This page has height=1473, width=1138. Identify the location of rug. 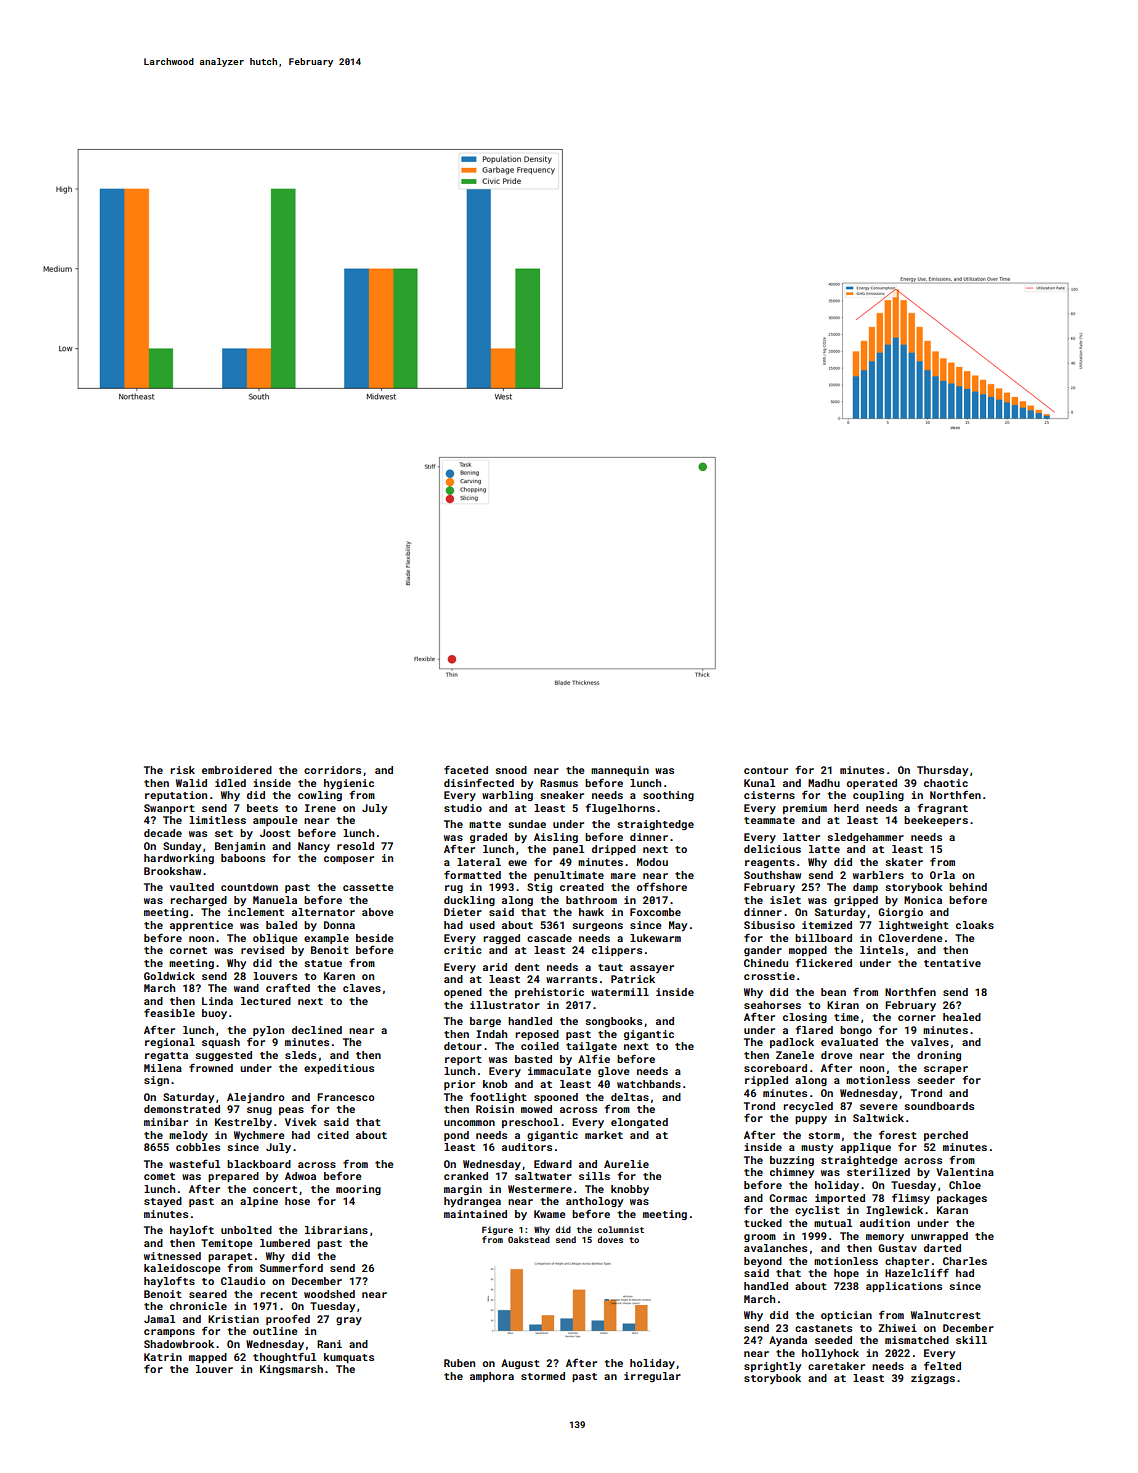
(454, 889).
